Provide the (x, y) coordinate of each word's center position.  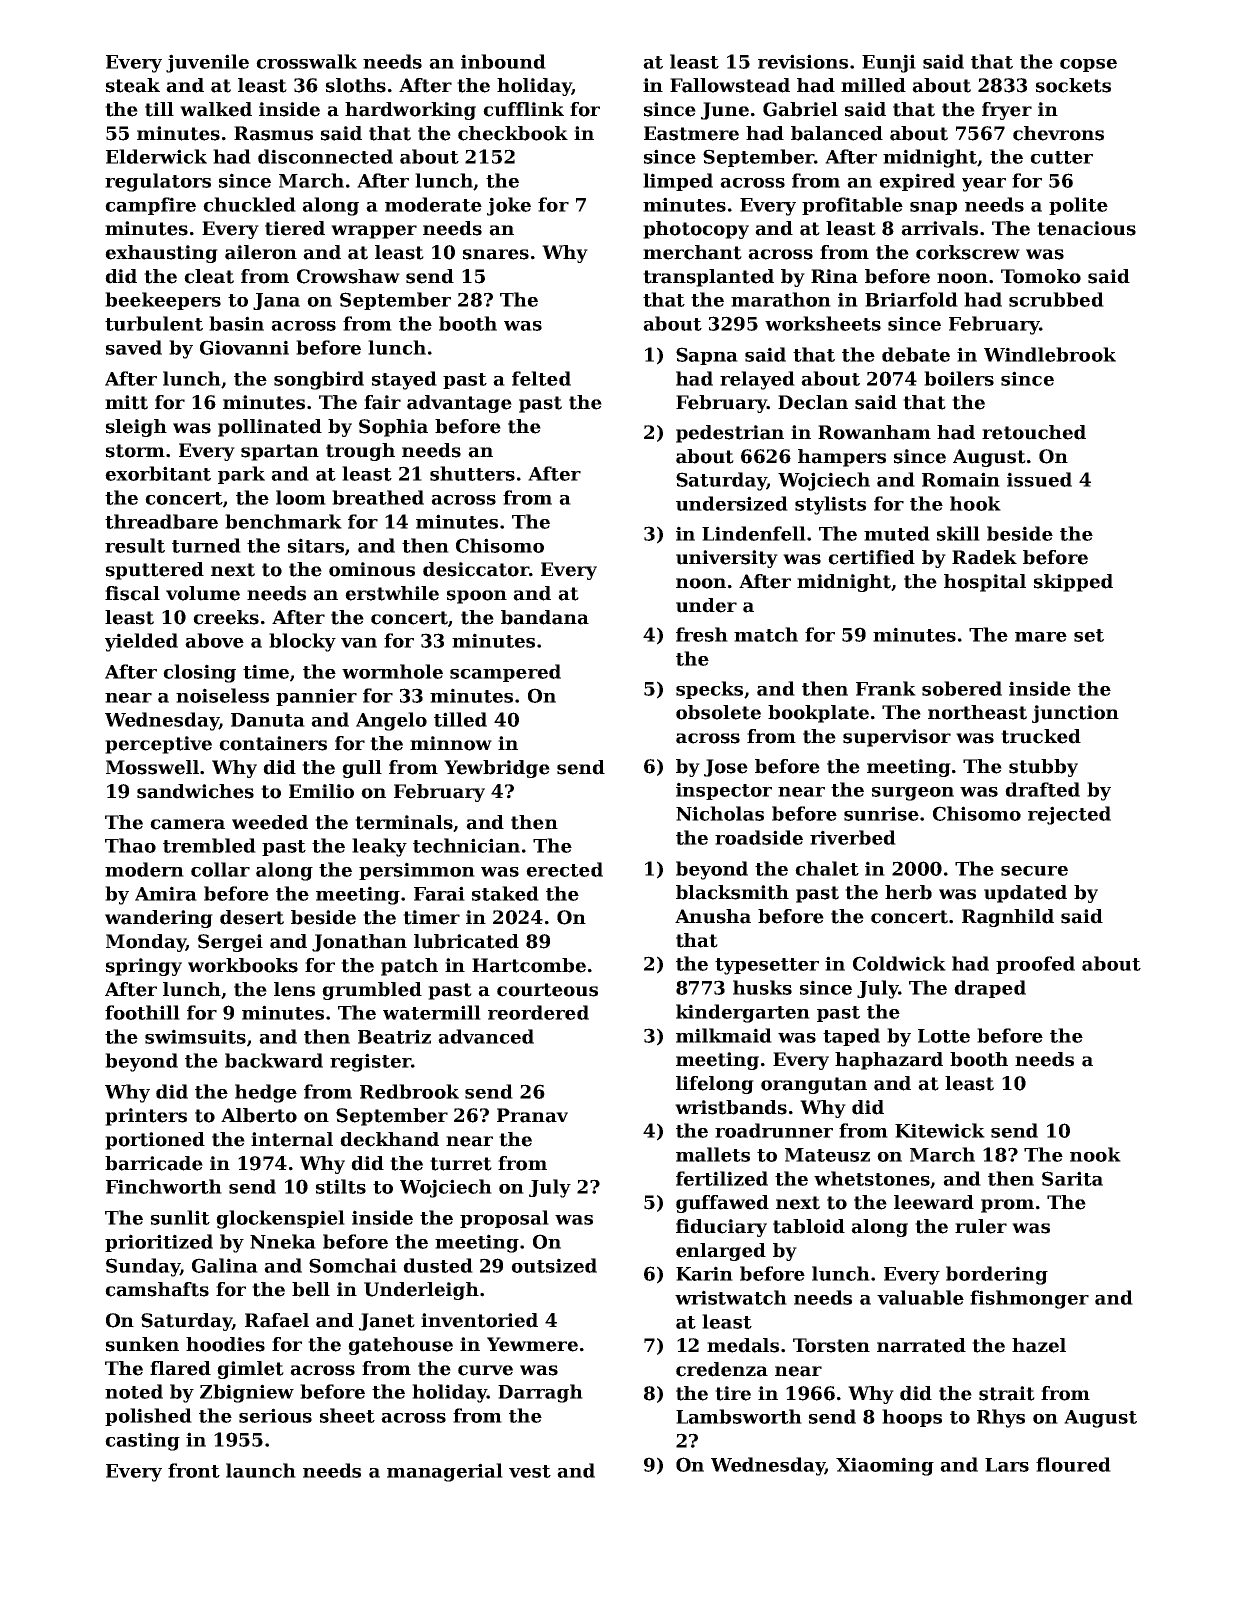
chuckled (249, 204)
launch (261, 1470)
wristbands (731, 1107)
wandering (159, 919)
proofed (1035, 965)
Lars (1007, 1465)
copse (1088, 65)
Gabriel (800, 109)
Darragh (540, 1393)
